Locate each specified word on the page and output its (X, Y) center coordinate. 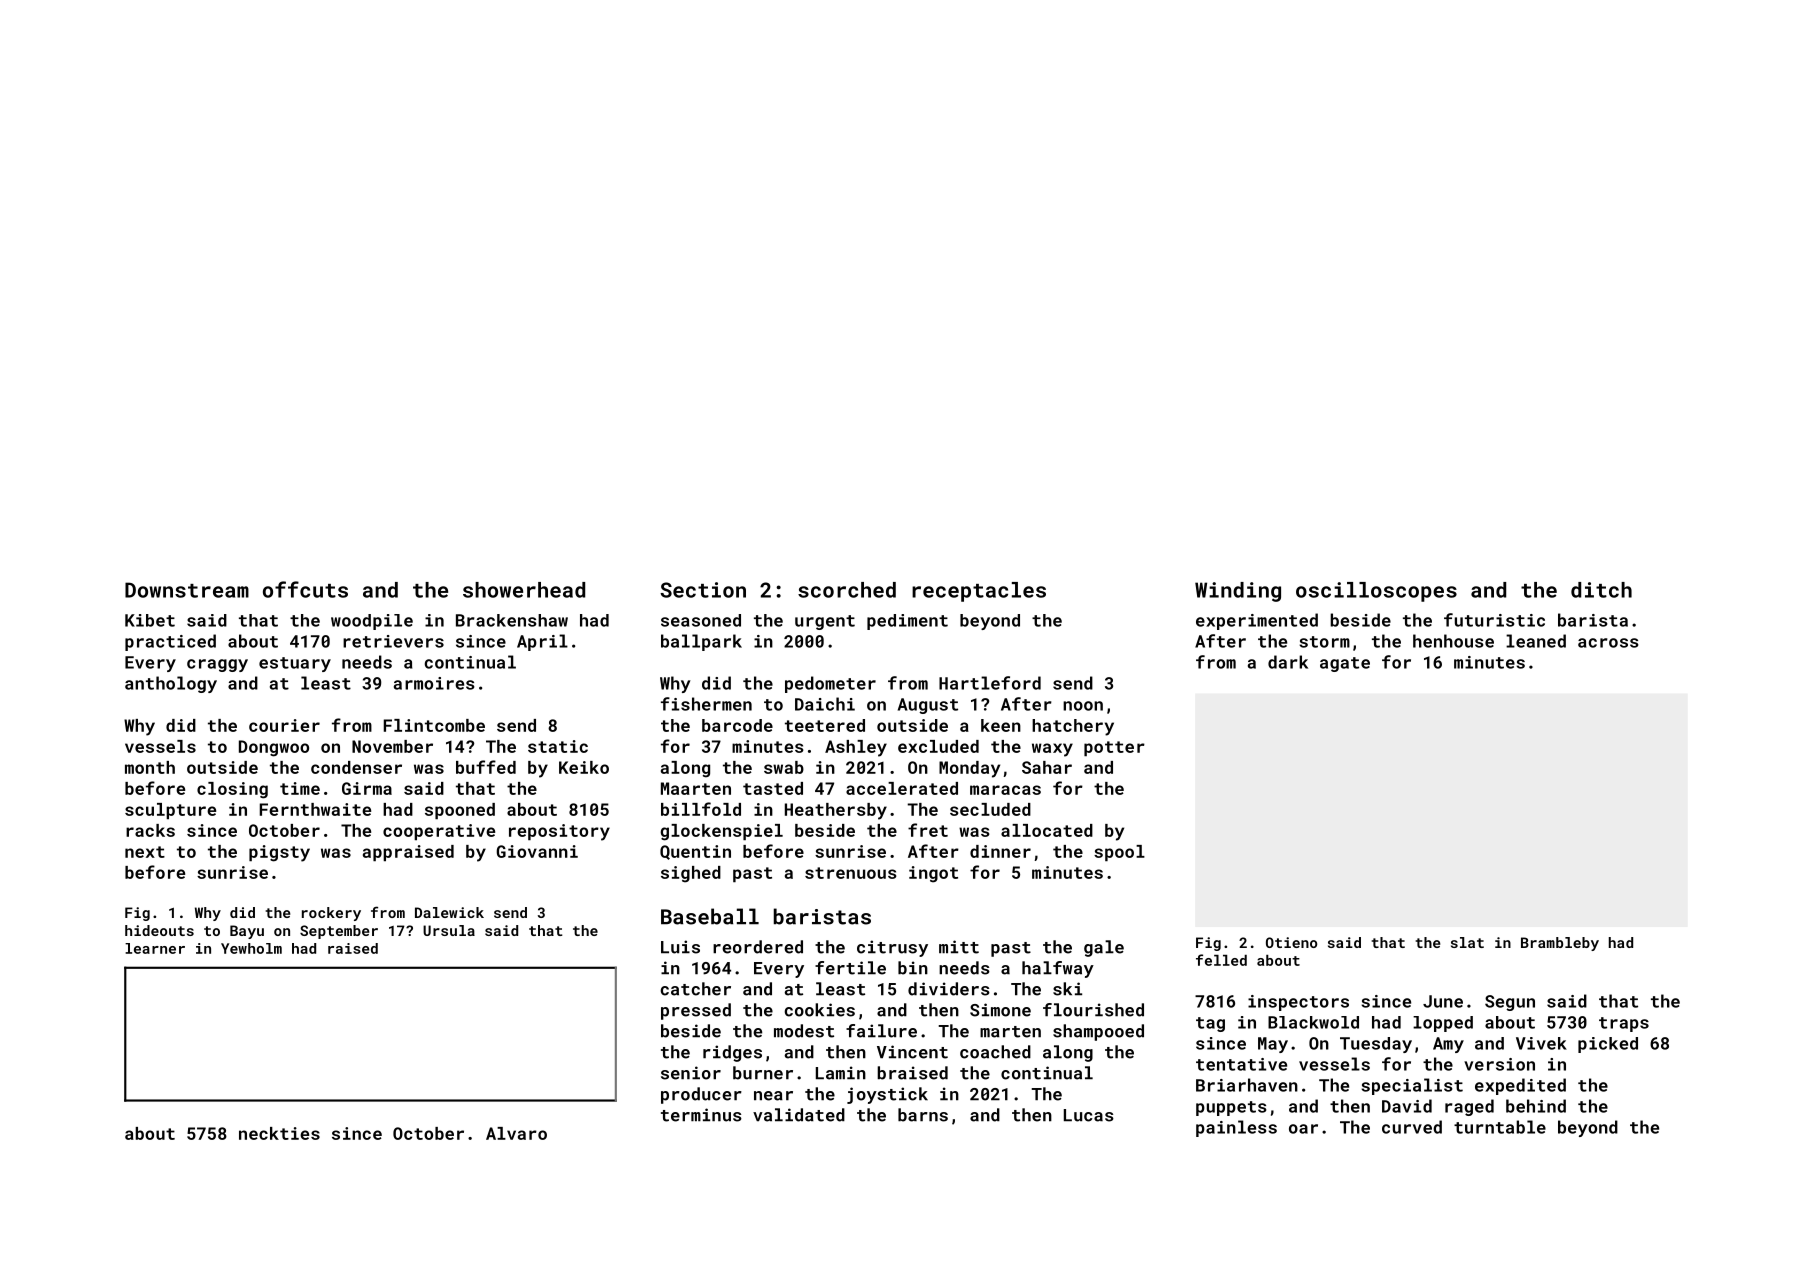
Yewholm (251, 948)
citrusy (892, 948)
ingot (933, 874)
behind (1536, 1106)
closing (232, 790)
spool (1119, 853)
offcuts (305, 589)
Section (703, 590)
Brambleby (1560, 944)
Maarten (696, 788)
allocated (1047, 830)
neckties (279, 1133)
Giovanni (537, 851)
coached (995, 1052)
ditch (1601, 590)
